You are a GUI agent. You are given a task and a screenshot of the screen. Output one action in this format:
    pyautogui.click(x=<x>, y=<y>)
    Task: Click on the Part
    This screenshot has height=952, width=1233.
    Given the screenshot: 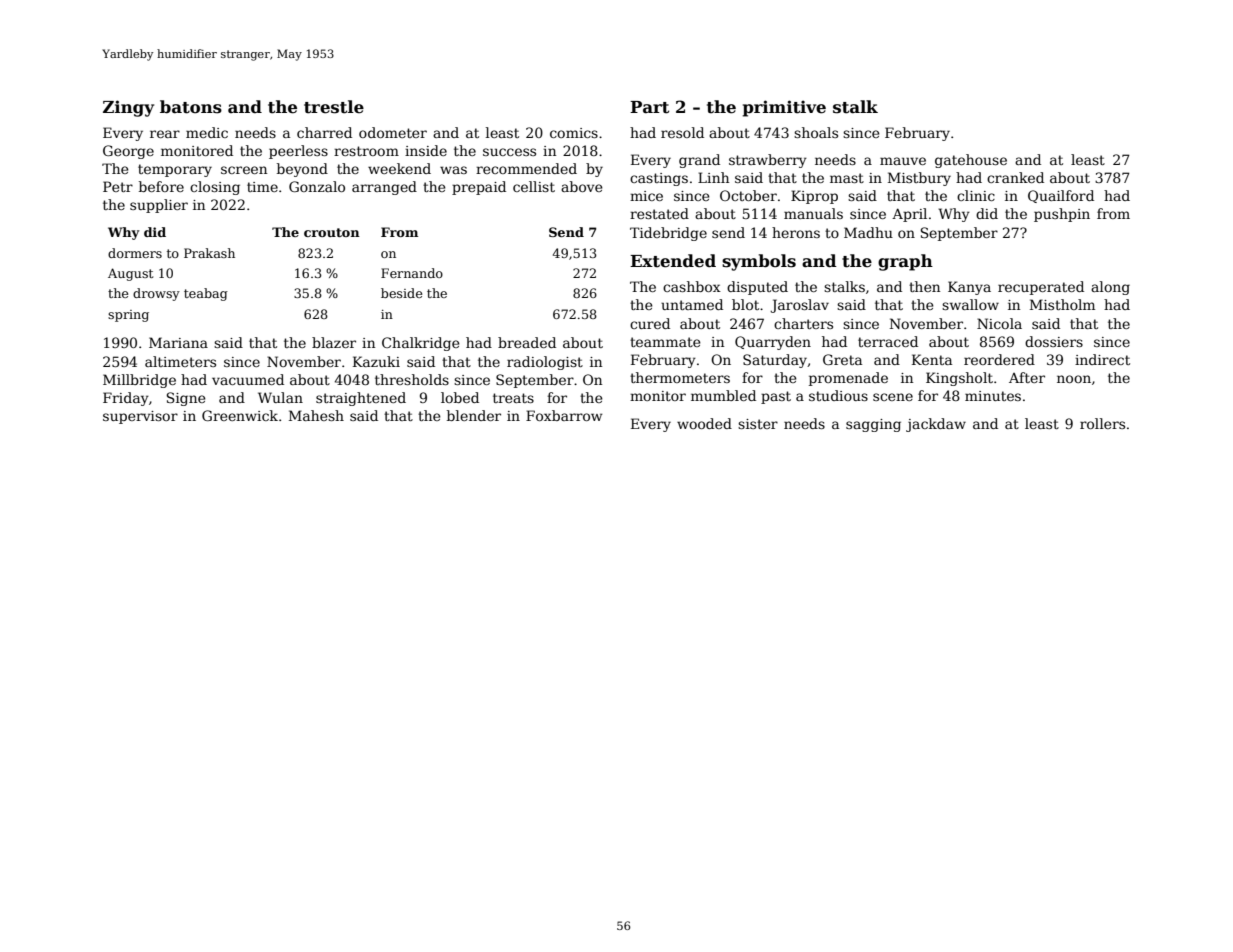 What is the action you would take?
    pyautogui.click(x=649, y=107)
